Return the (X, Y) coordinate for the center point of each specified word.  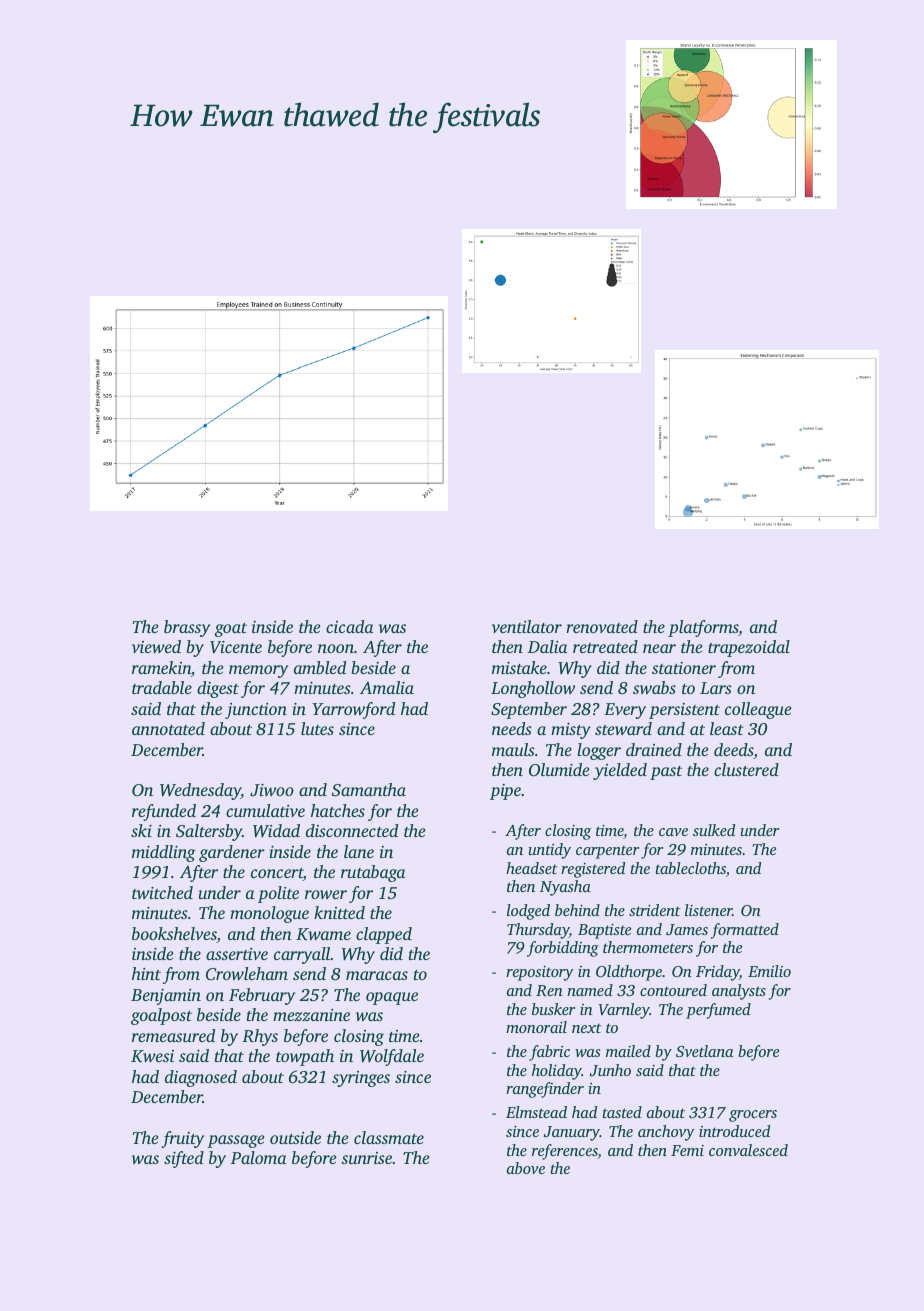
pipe (505, 792)
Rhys (260, 1037)
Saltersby (209, 832)
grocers (753, 1116)
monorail (536, 1027)
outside (295, 1137)
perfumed (718, 1011)
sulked (714, 830)
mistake (519, 667)
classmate (389, 1137)
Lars (716, 688)
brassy (187, 628)
